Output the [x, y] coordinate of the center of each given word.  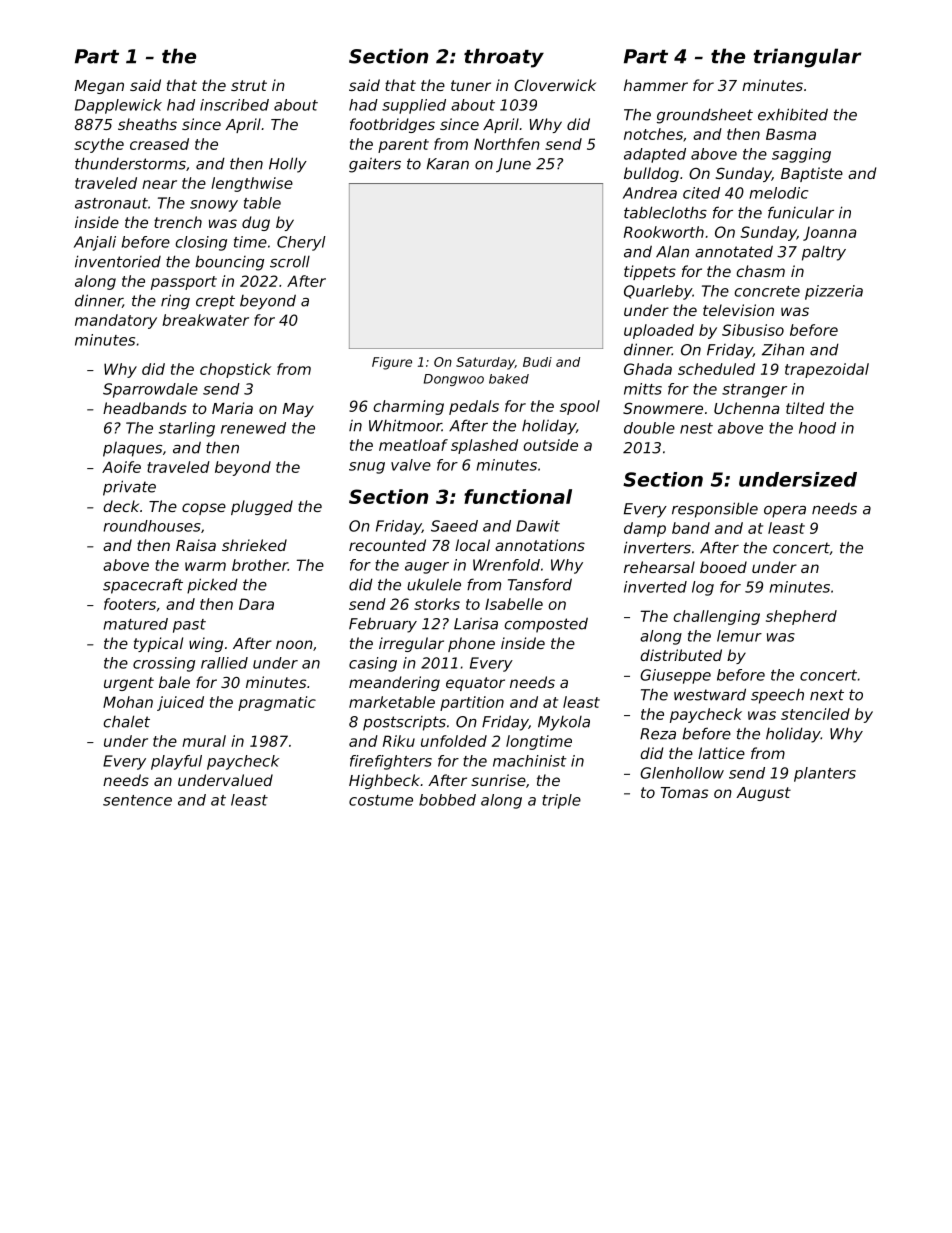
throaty [504, 58]
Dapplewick [118, 106]
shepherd [801, 617]
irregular [411, 644]
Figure [392, 363]
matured [135, 624]
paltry [824, 253]
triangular [807, 58]
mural [204, 741]
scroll [290, 262]
